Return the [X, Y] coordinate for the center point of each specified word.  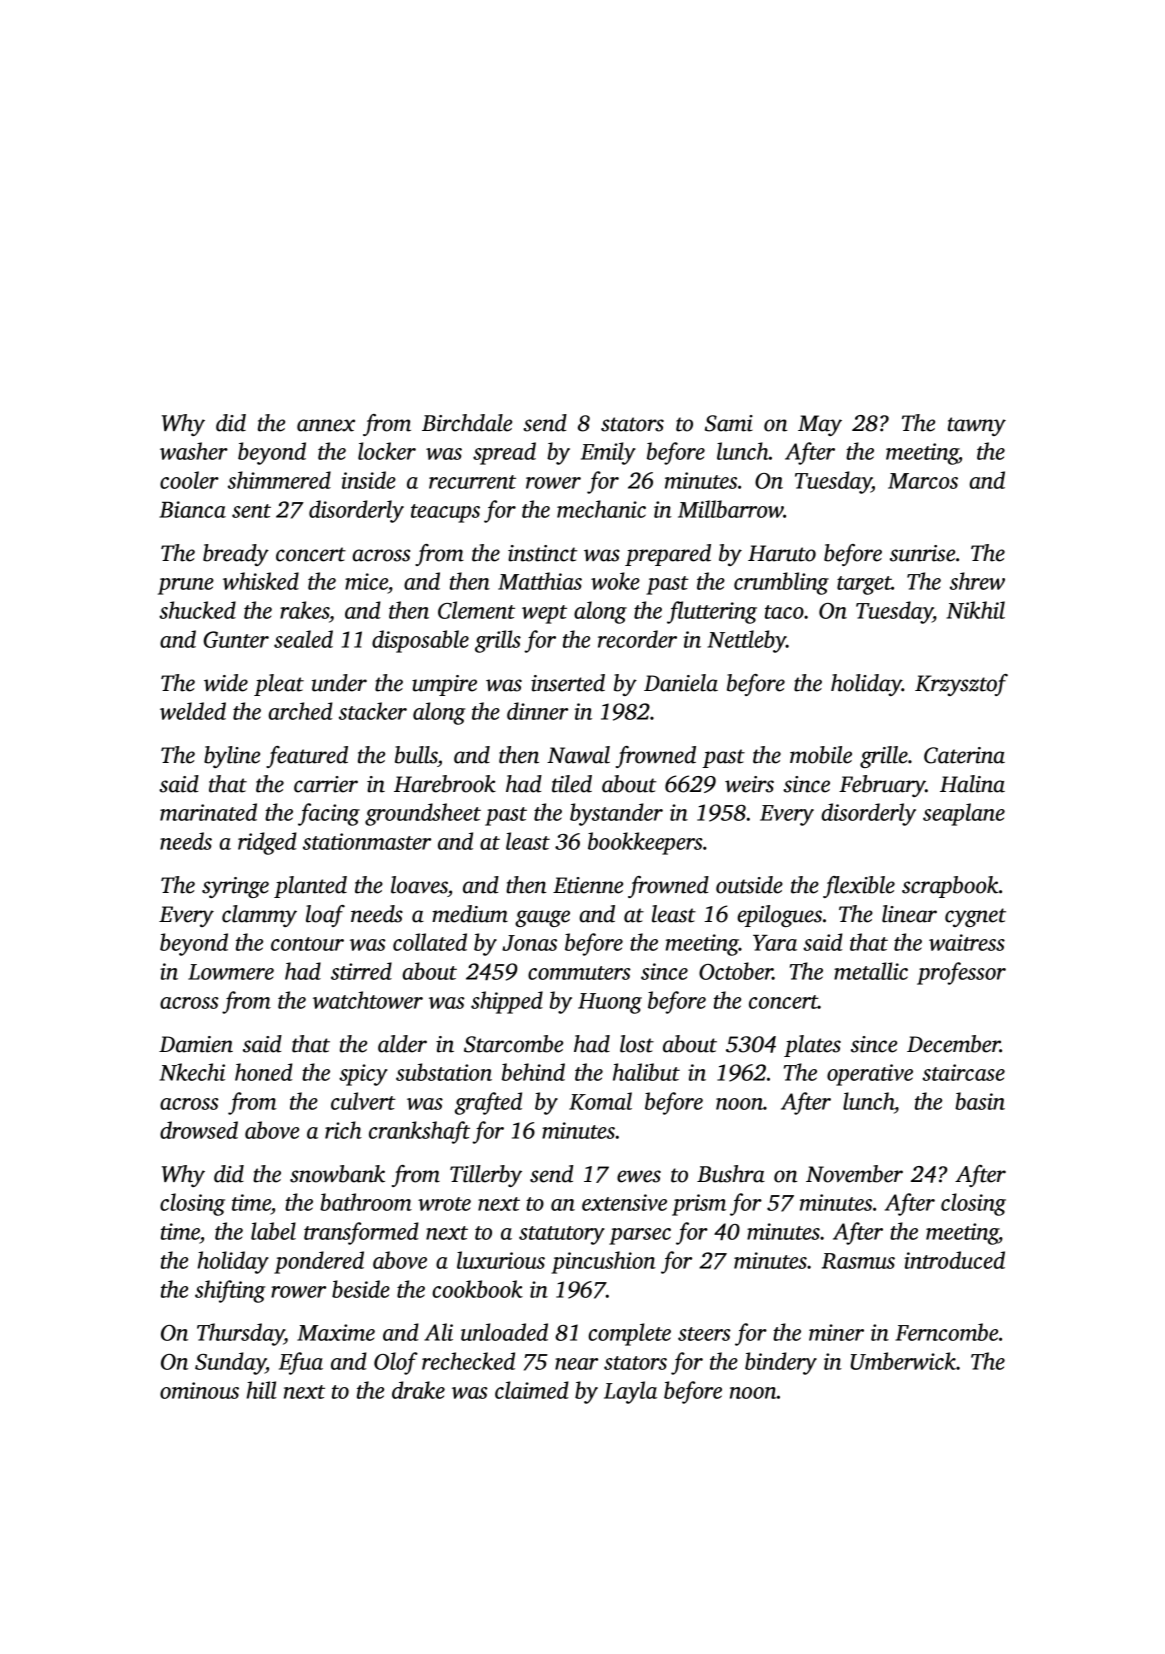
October [736, 971]
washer [194, 451]
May [820, 425]
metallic [871, 971]
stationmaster [367, 841]
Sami [729, 423]
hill [262, 1390]
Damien [196, 1044]
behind [533, 1072]
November [854, 1174]
